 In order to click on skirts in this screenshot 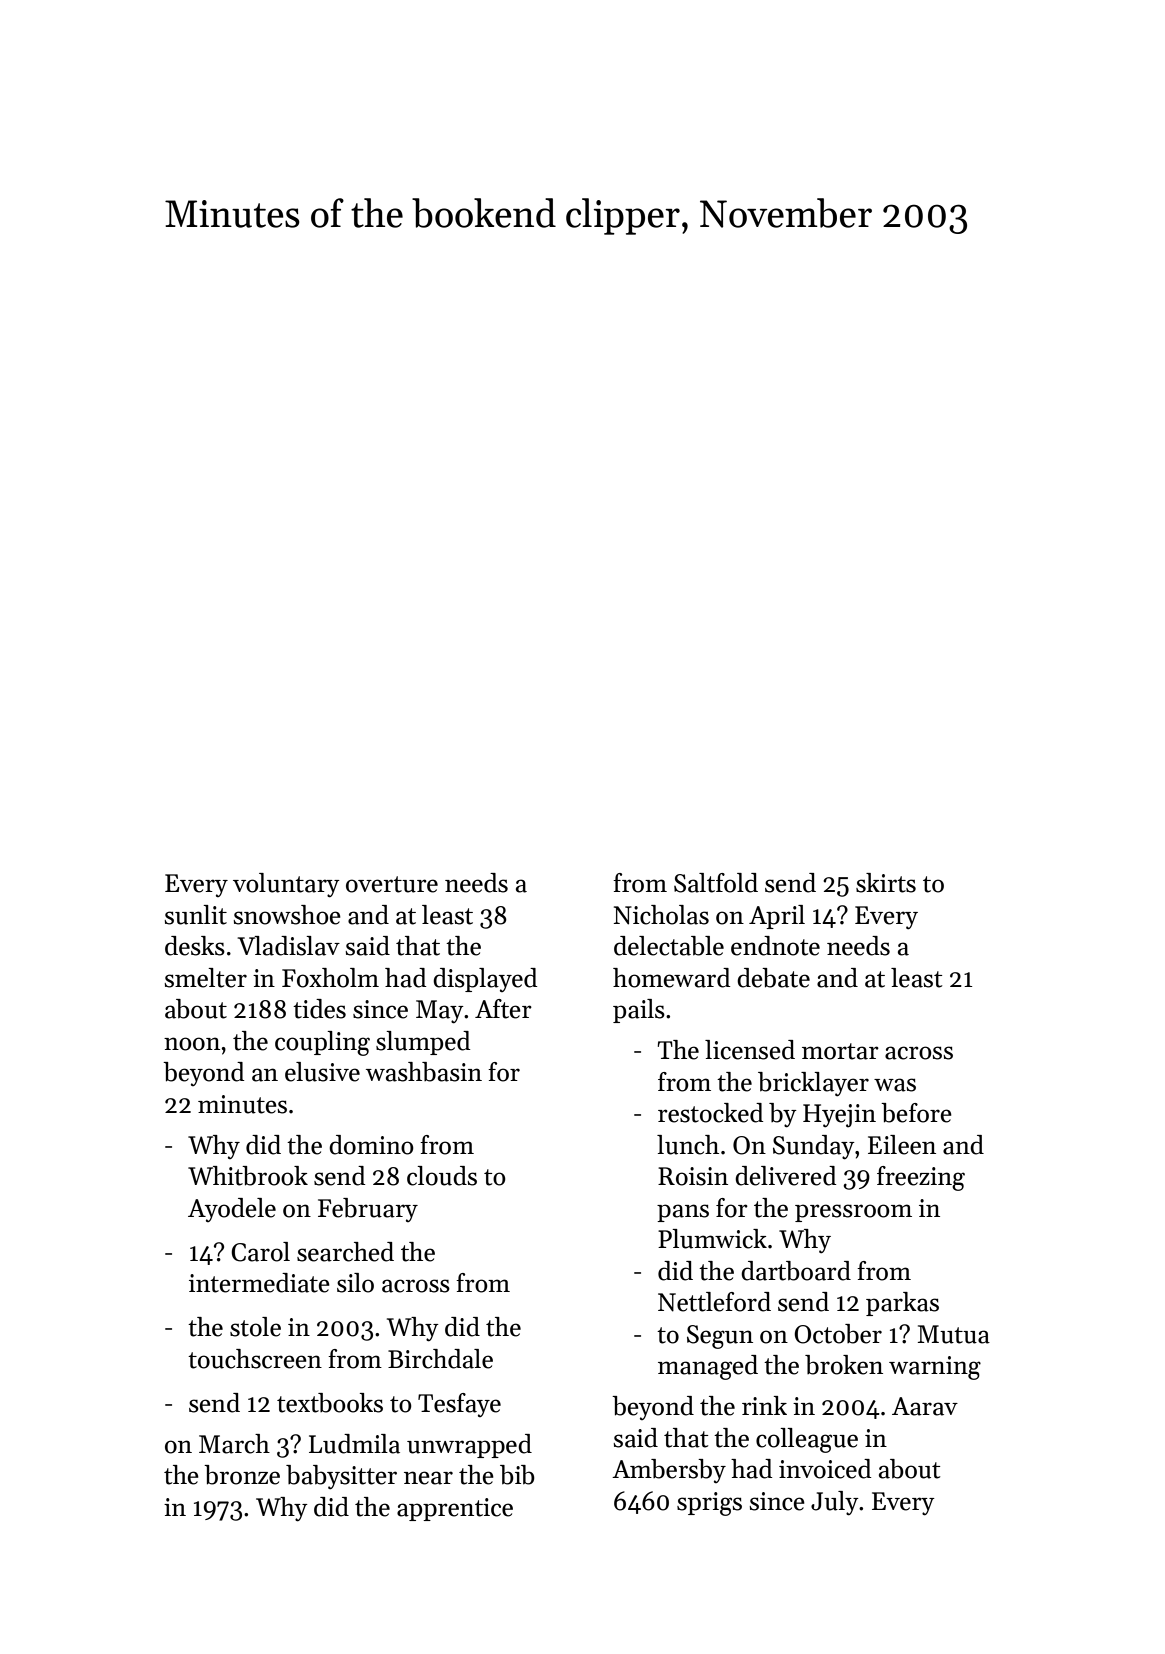, I will do `click(886, 883)`.
